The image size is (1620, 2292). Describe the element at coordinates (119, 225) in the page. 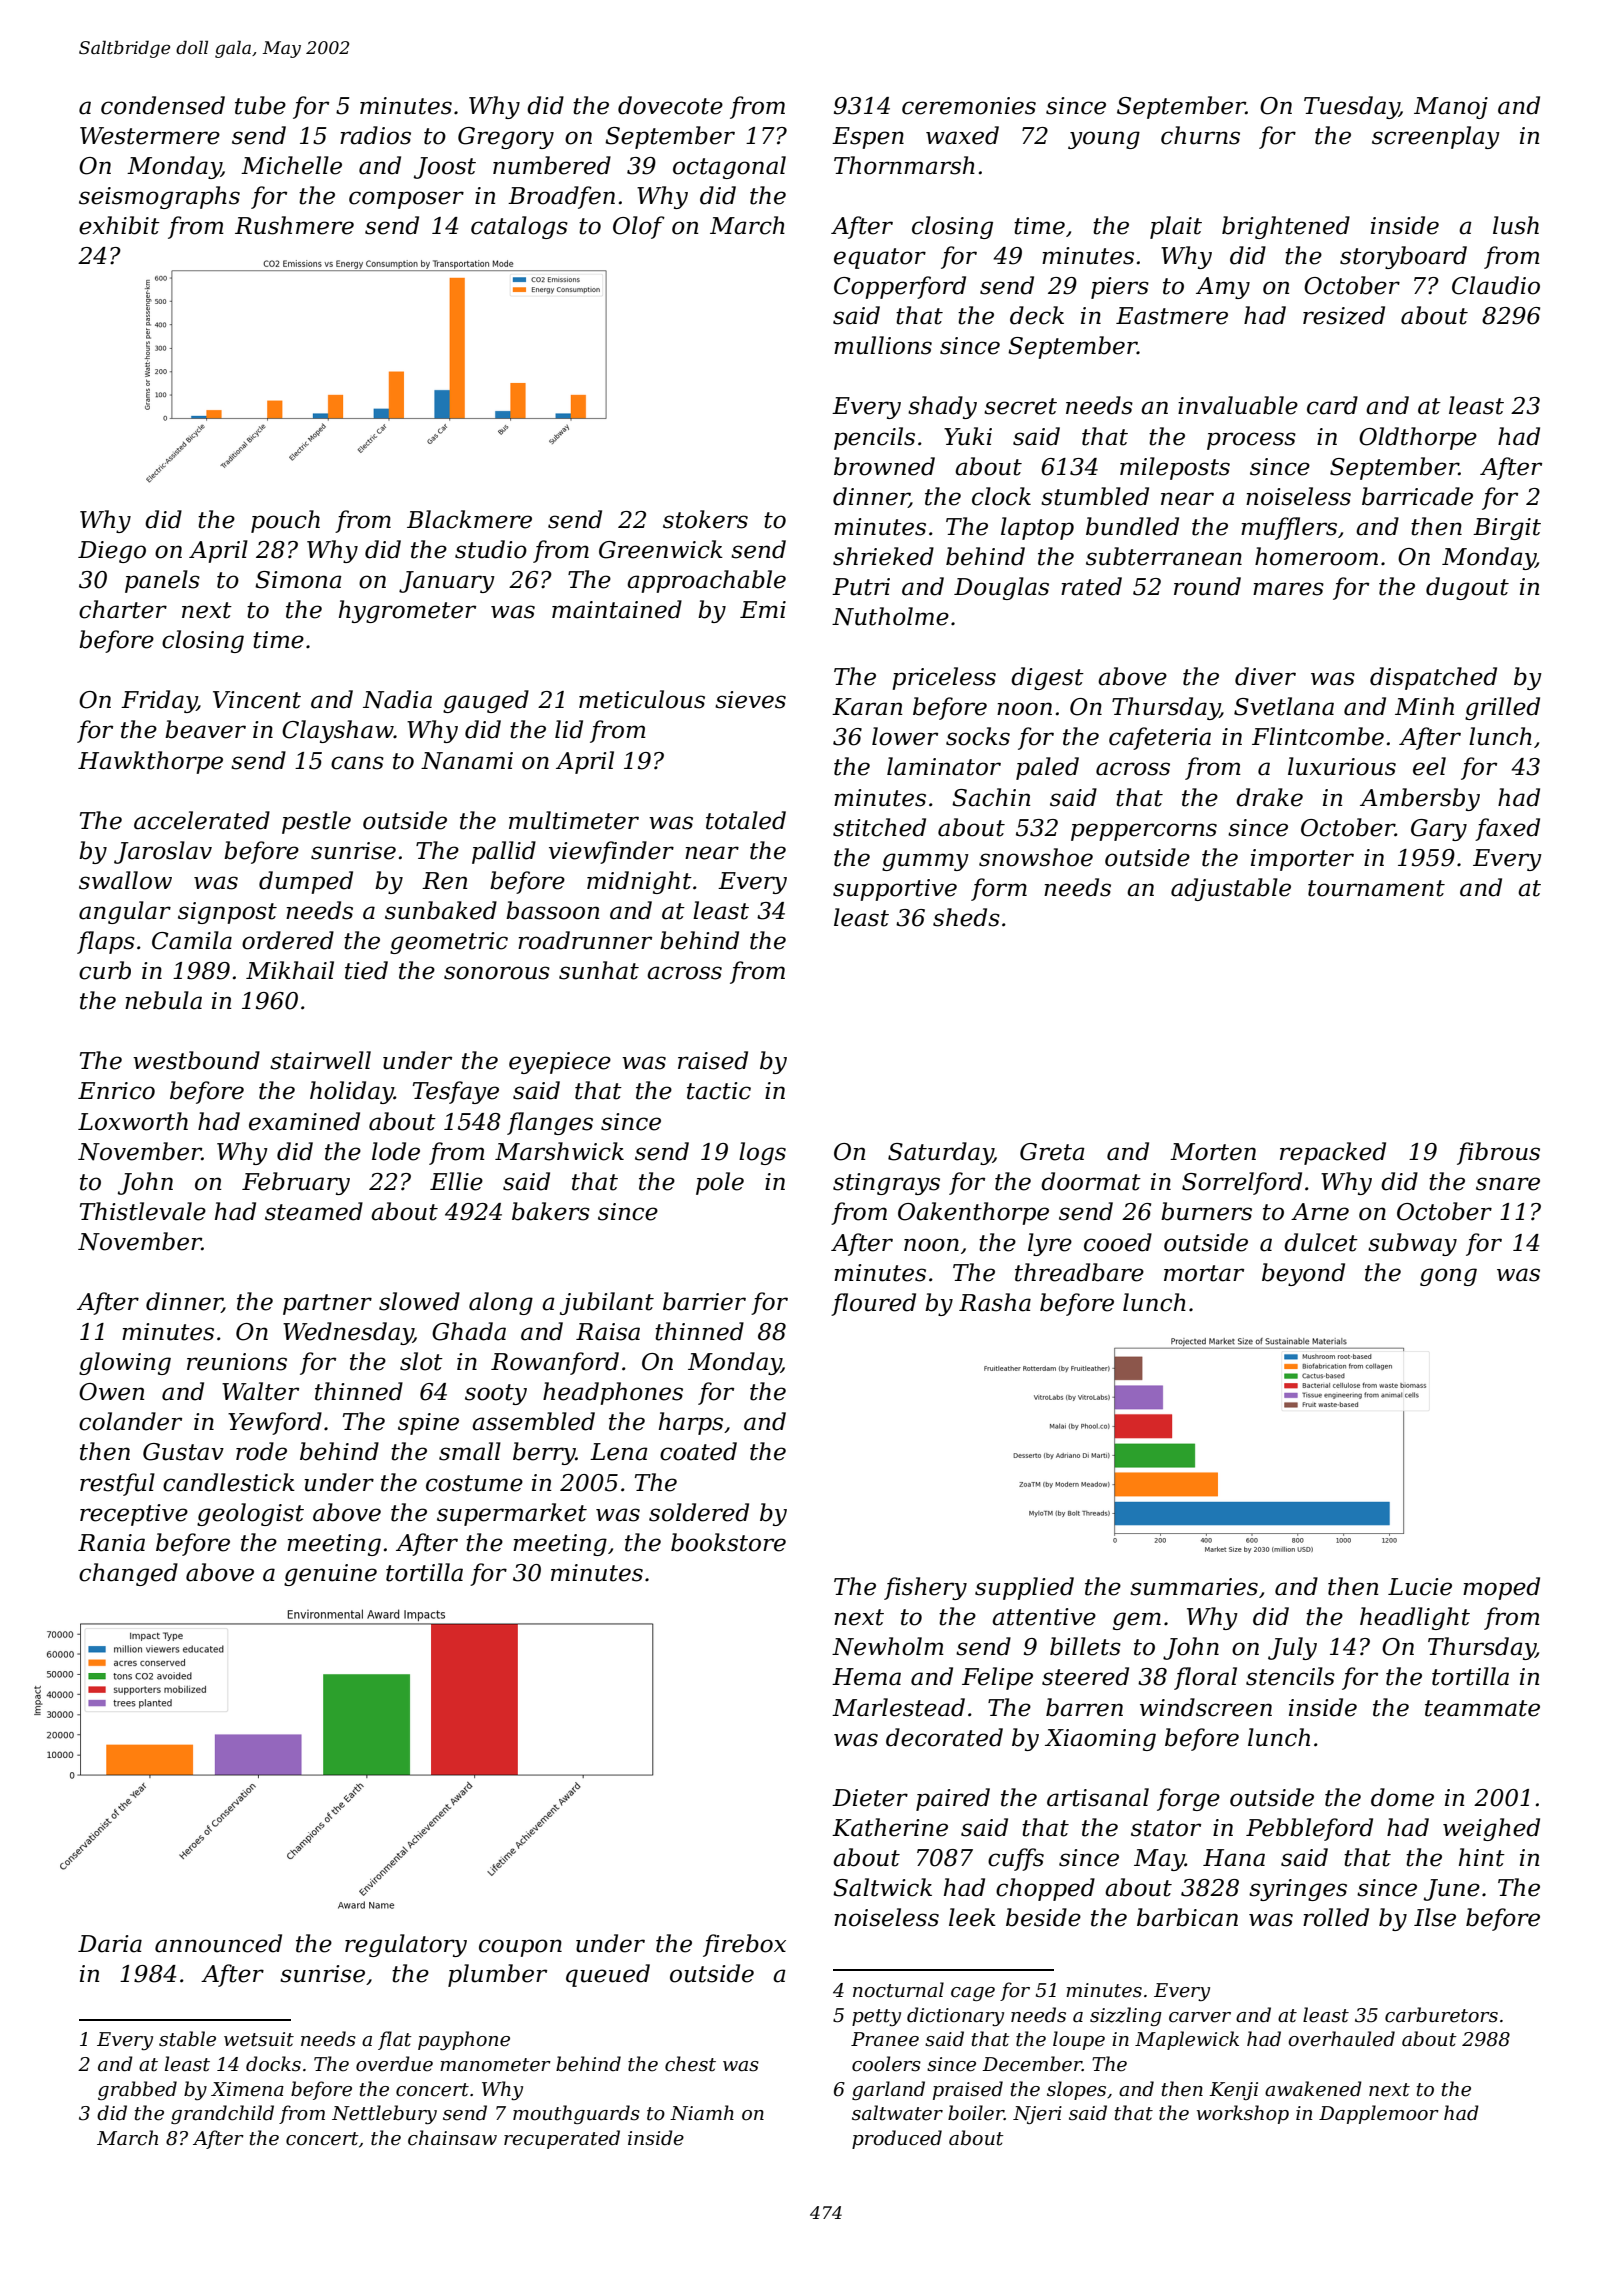

I see `exhibit` at that location.
